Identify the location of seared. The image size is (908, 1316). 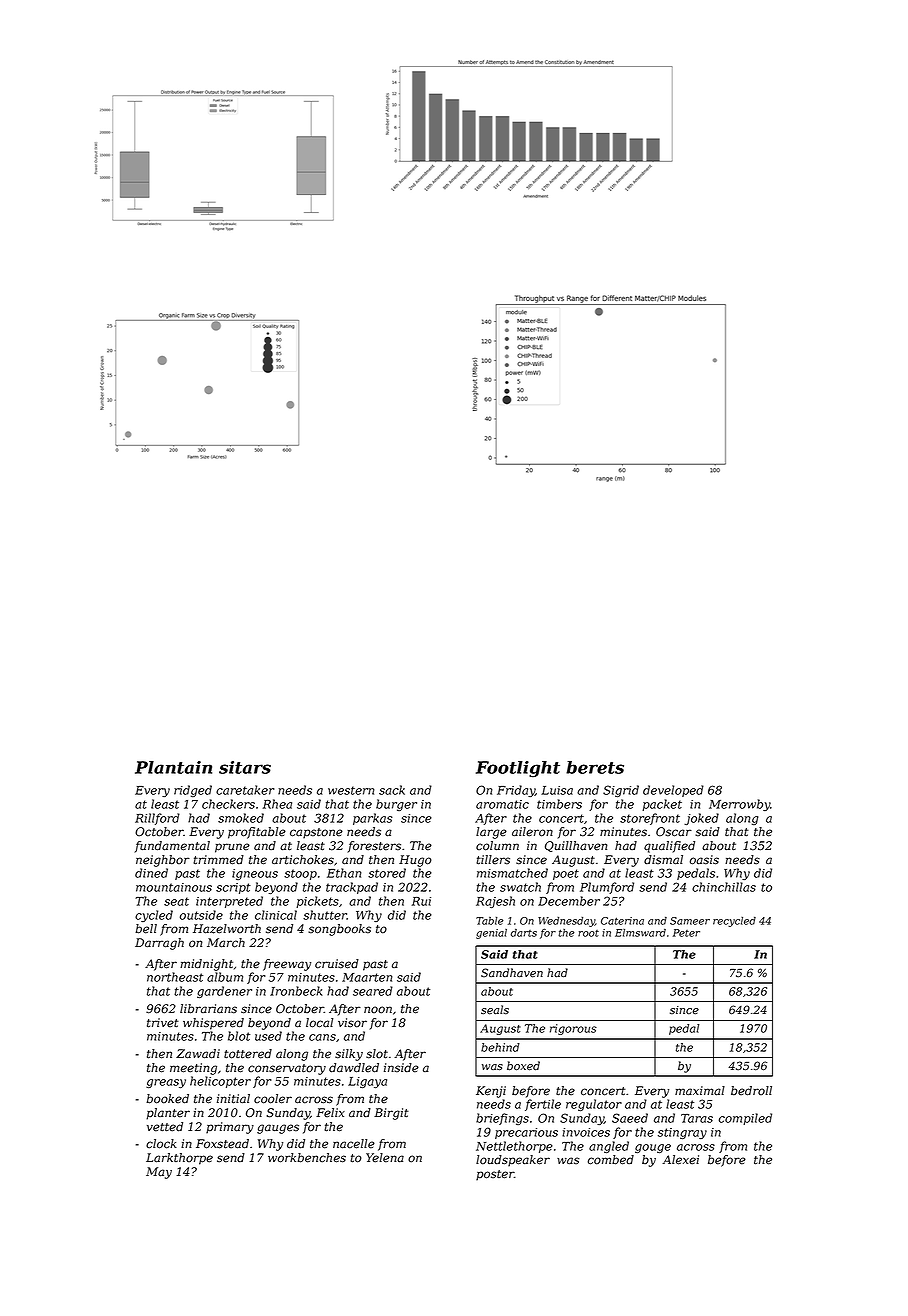
(373, 991).
